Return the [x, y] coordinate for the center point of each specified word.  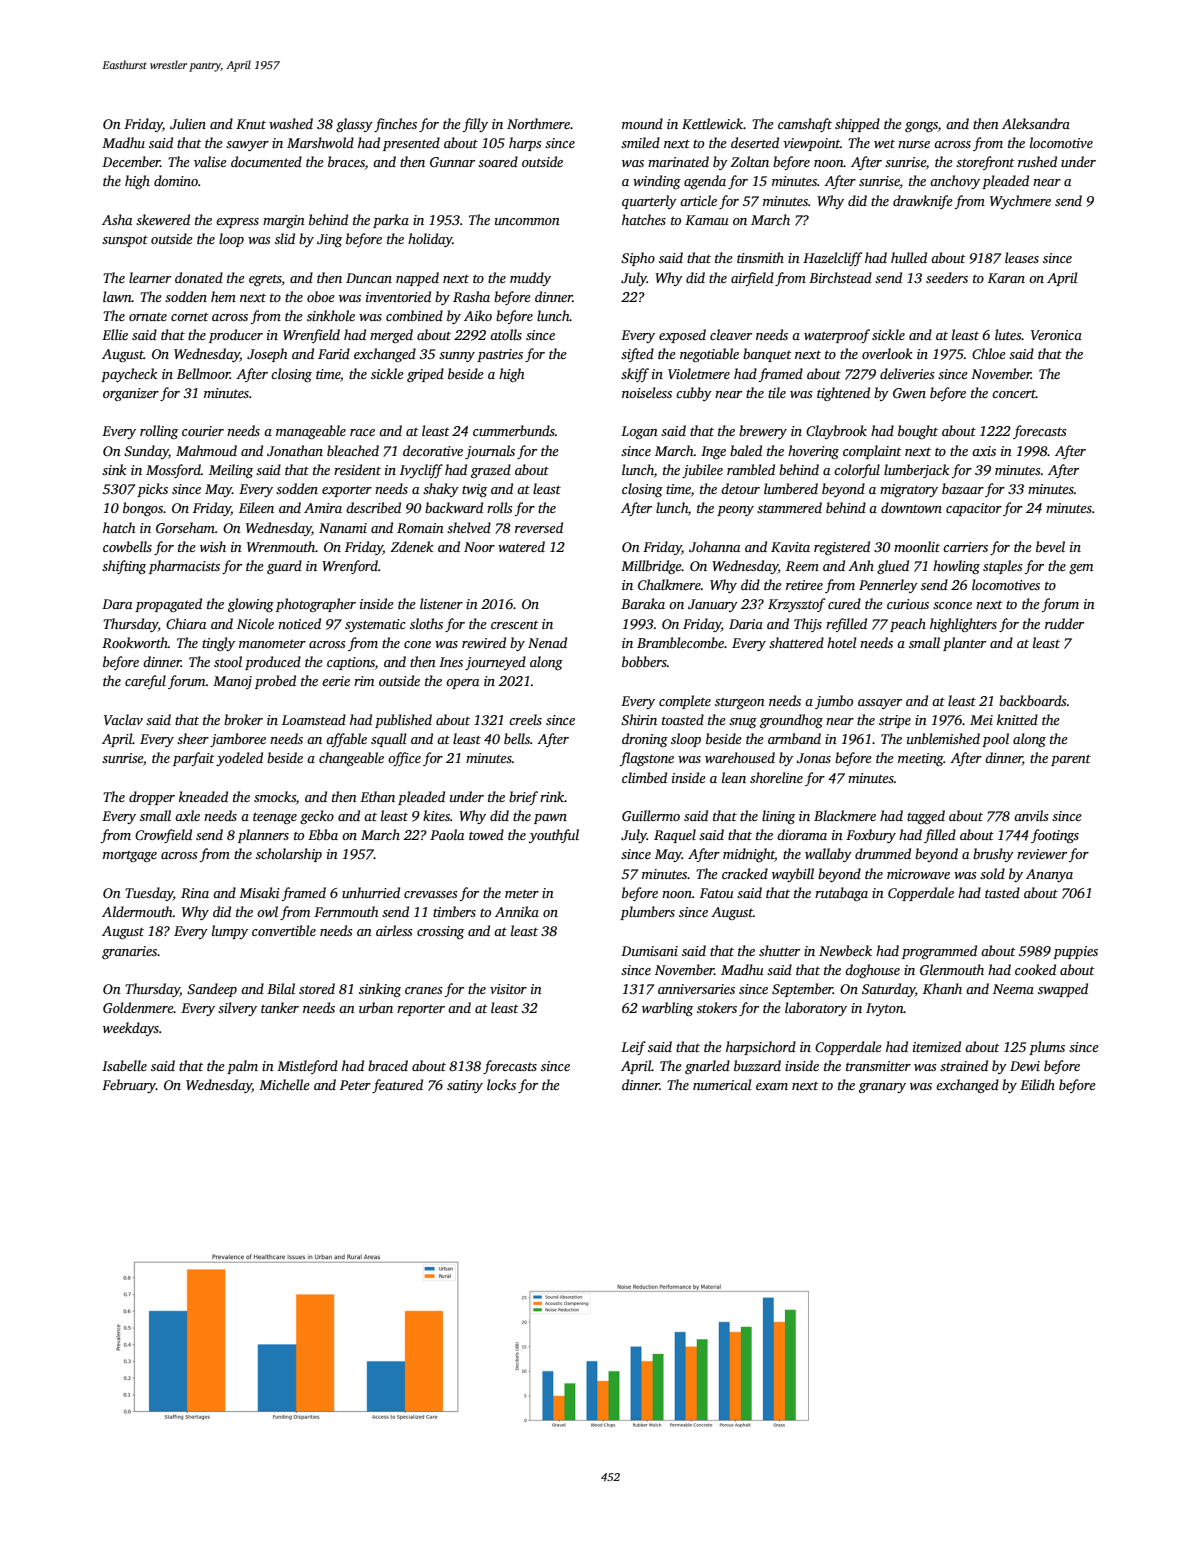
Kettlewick [713, 123]
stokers [717, 1007]
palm [242, 1067]
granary [882, 1088]
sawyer [247, 146]
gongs [921, 127]
